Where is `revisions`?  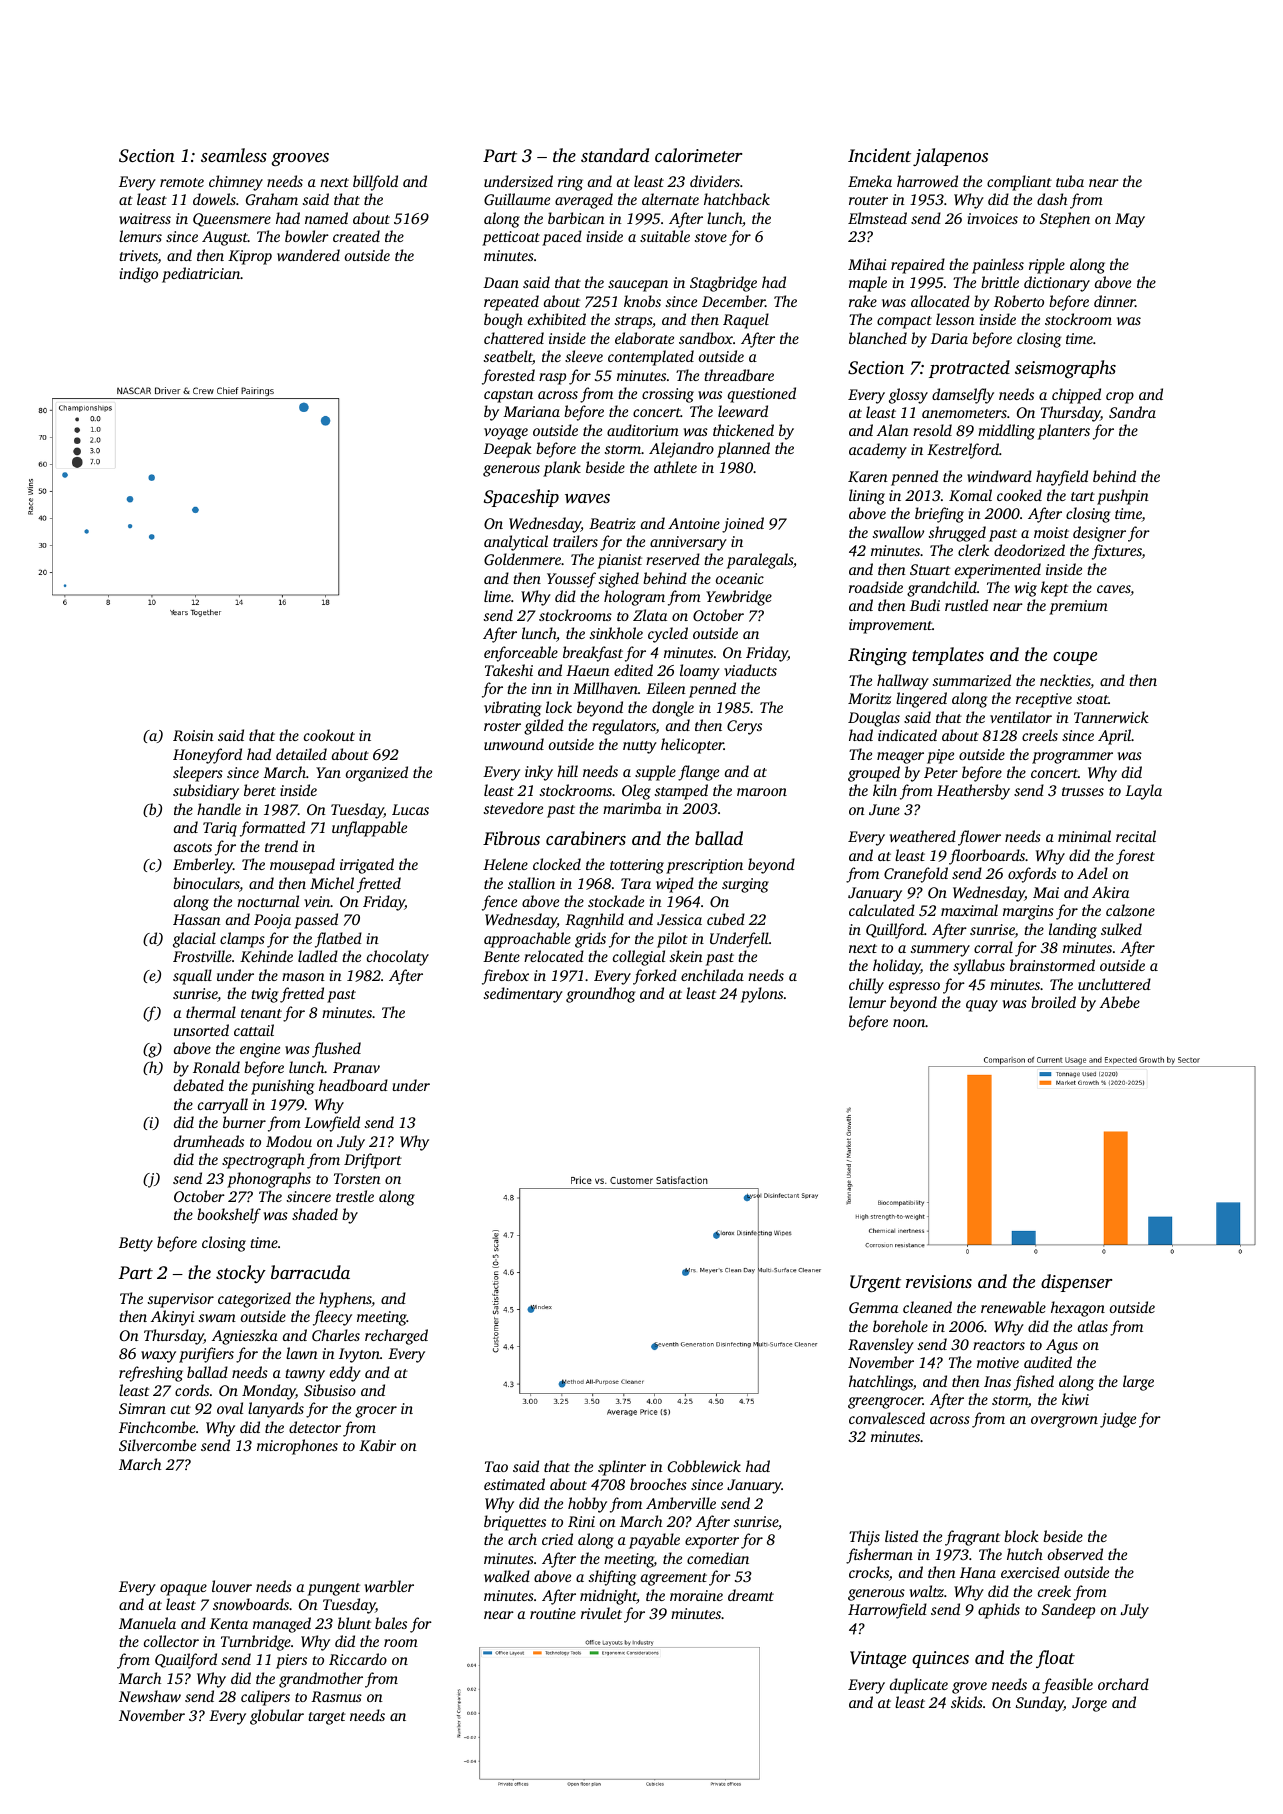 revisions is located at coordinates (939, 1281).
